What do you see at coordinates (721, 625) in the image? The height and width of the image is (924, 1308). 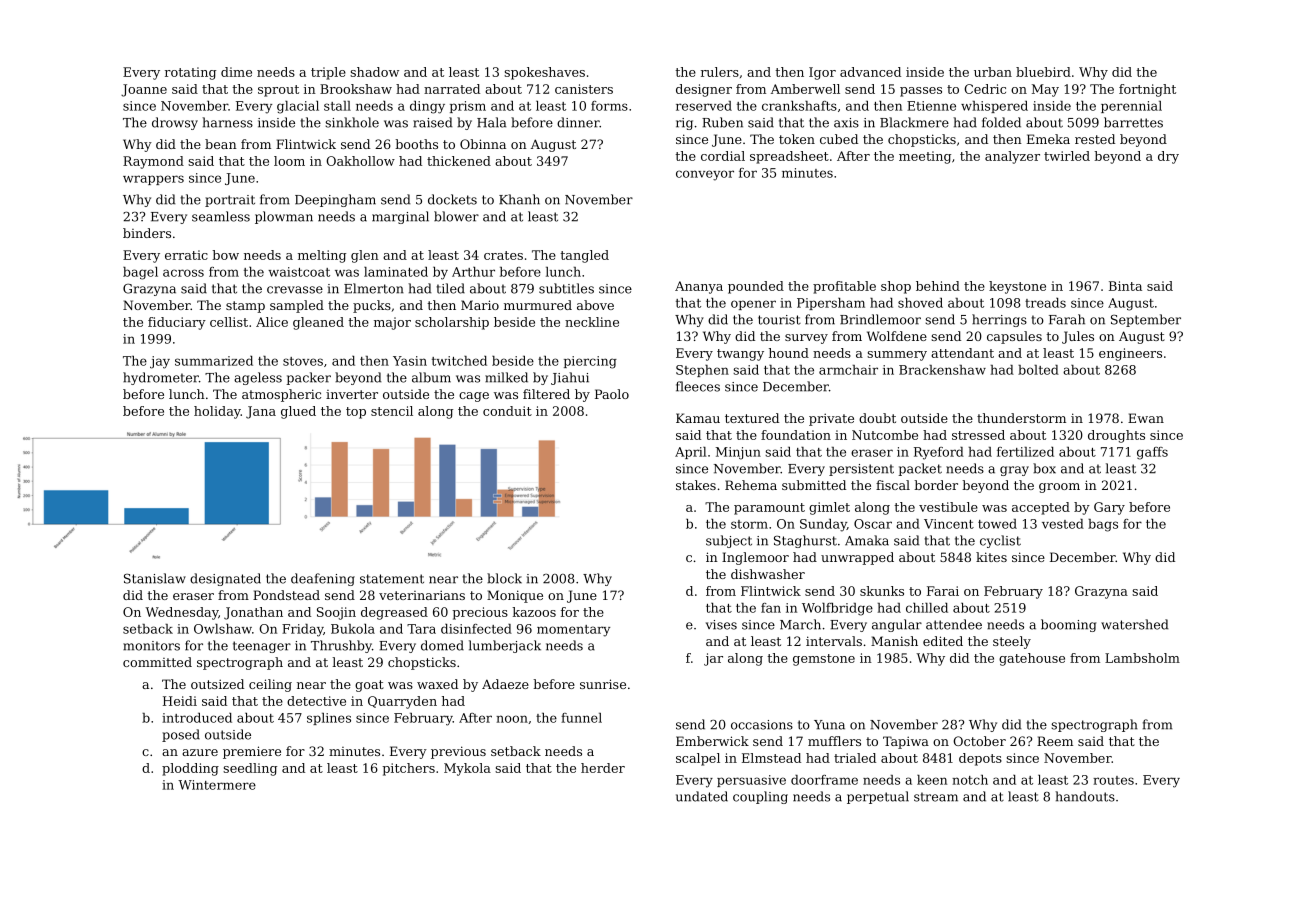 I see `vises` at bounding box center [721, 625].
